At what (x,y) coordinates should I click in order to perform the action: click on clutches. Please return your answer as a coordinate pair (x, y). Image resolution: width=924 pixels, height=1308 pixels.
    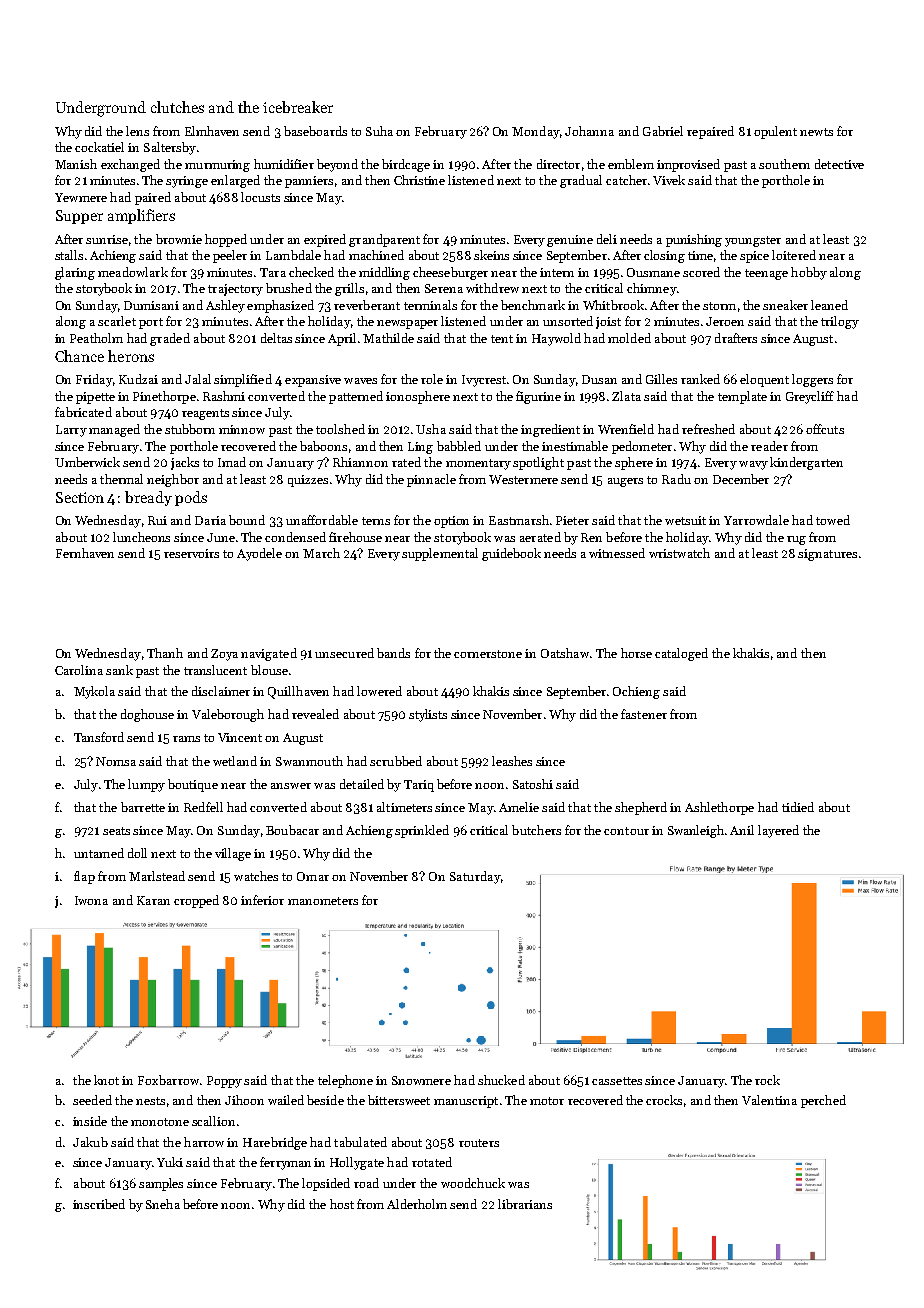
    Looking at the image, I should click on (177, 107).
